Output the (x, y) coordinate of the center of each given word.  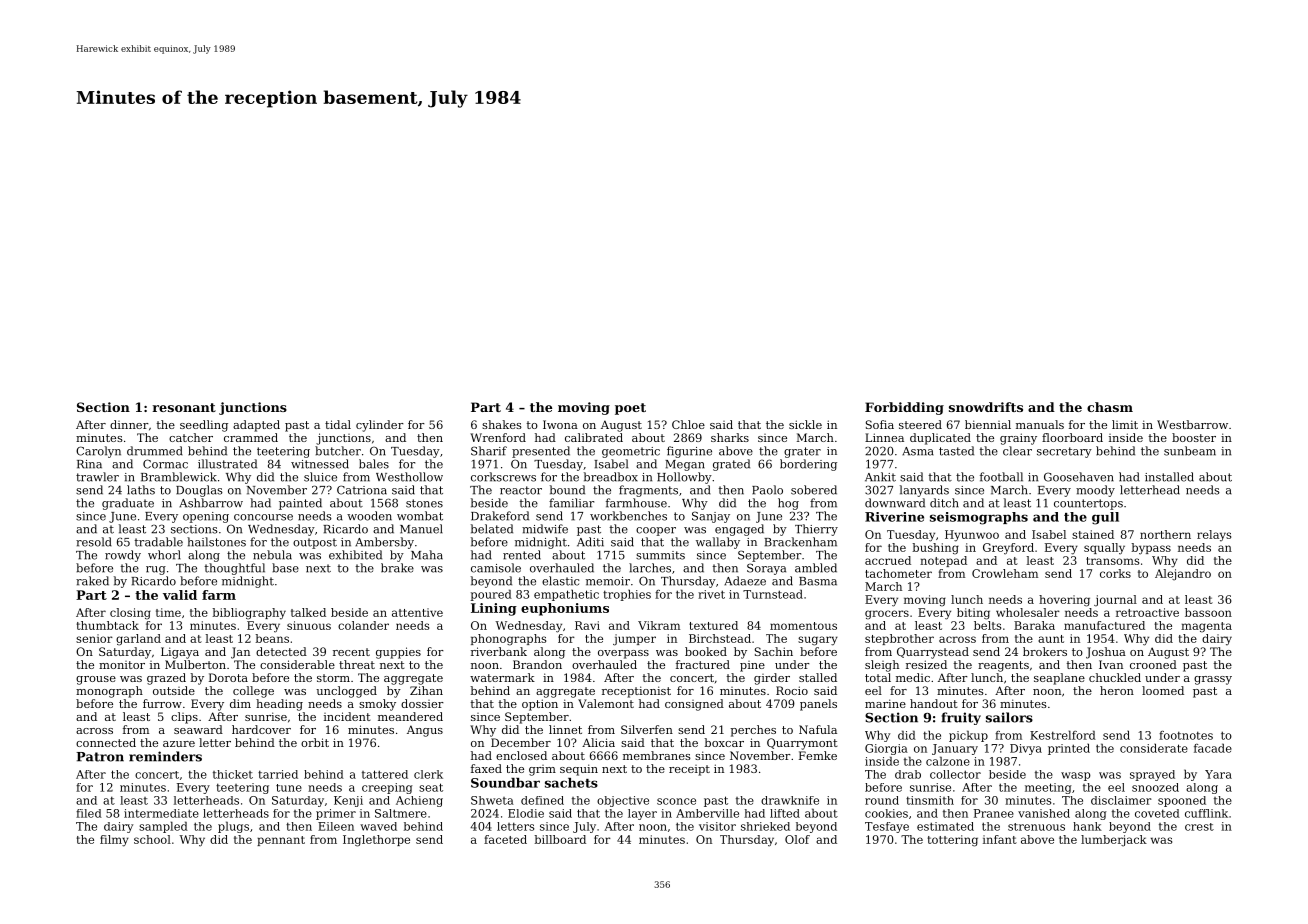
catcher (191, 437)
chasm (1110, 407)
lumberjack (1114, 841)
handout (934, 703)
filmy (114, 841)
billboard (560, 839)
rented (522, 555)
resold (94, 542)
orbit (315, 742)
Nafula (818, 729)
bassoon (1208, 612)
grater (802, 452)
